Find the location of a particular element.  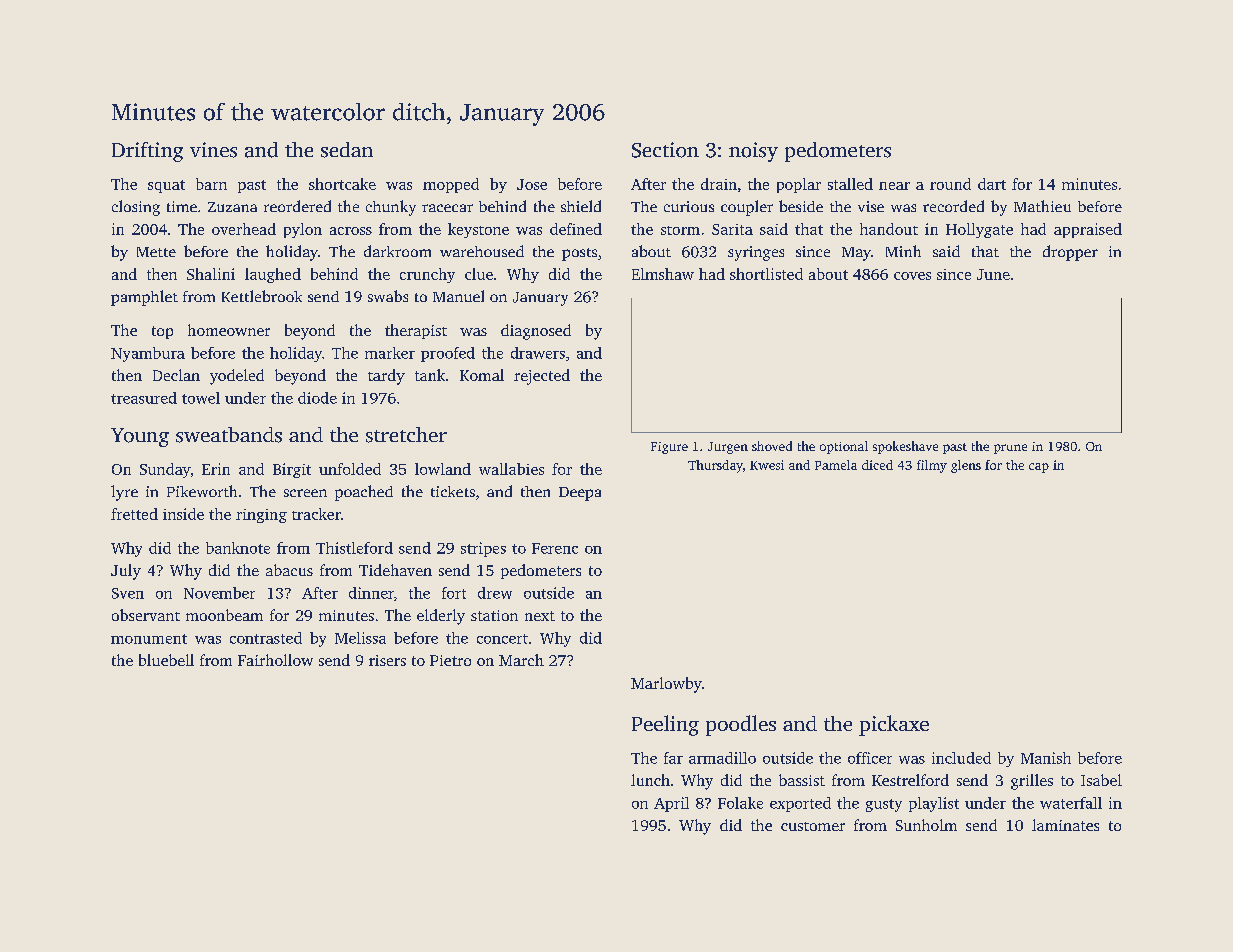

customer is located at coordinates (813, 826).
